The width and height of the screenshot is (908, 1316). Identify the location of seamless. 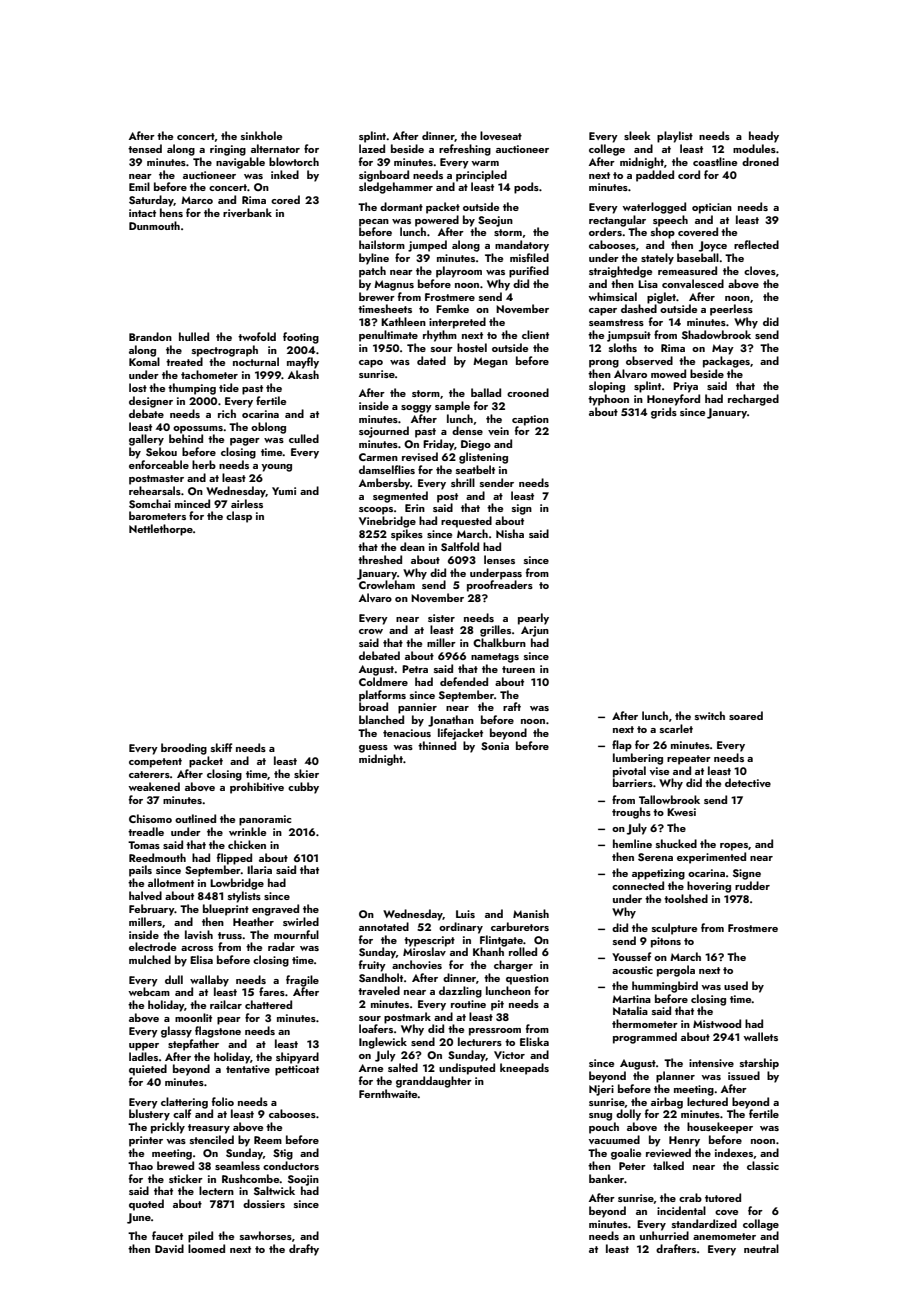
(237, 1165).
